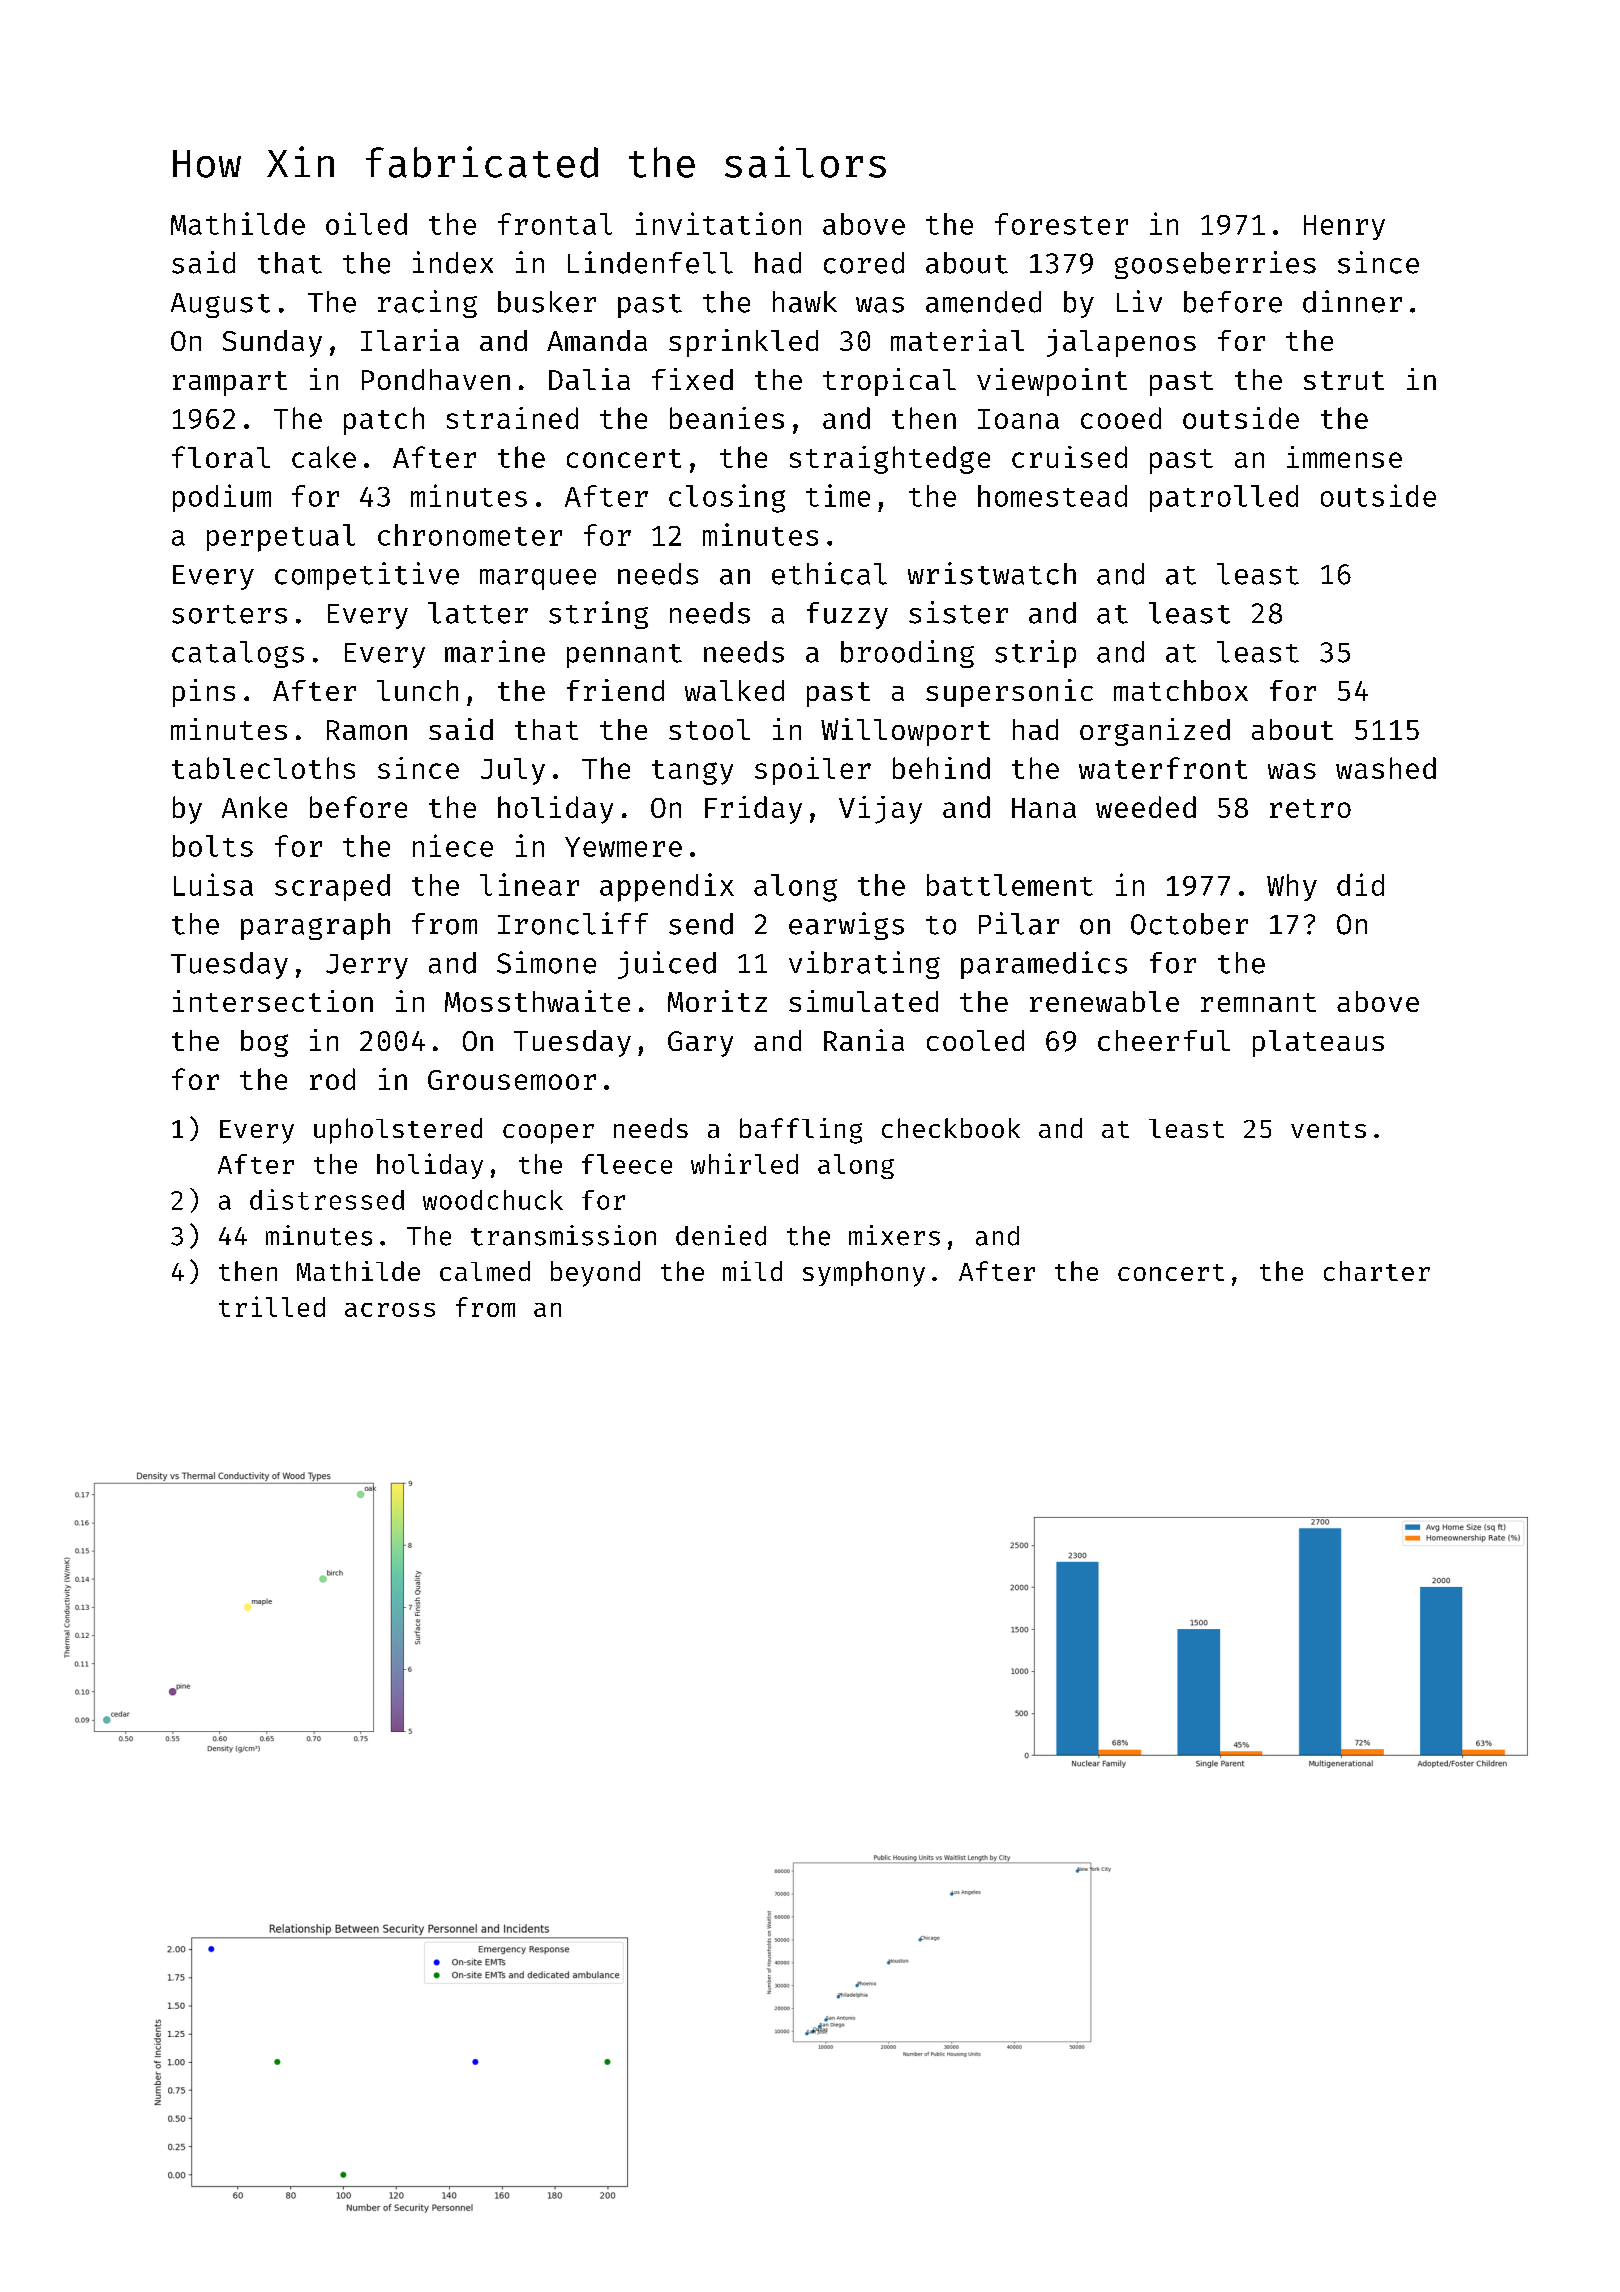 The image size is (1620, 2292). Describe the element at coordinates (718, 223) in the document. I see `invitation` at that location.
